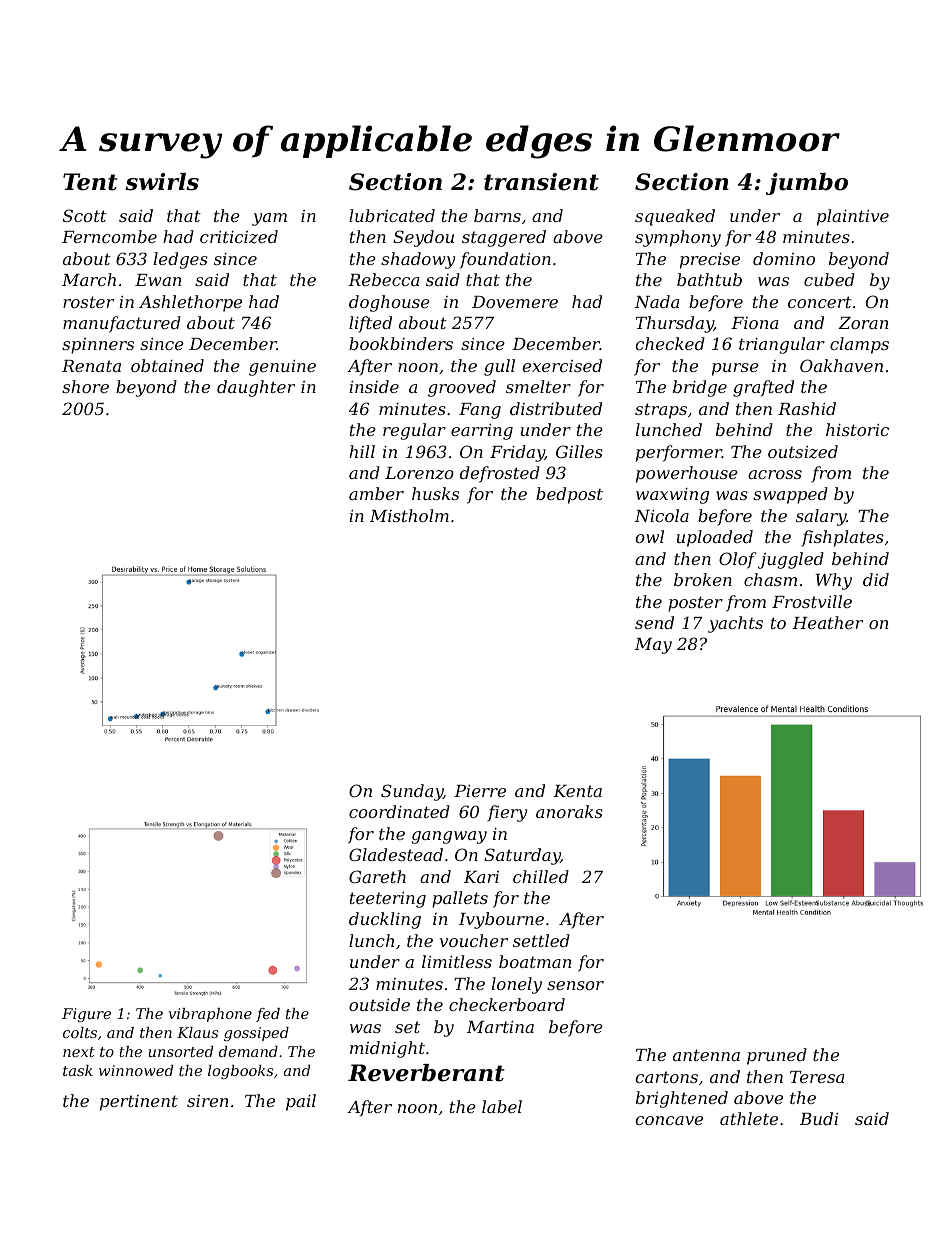 This screenshot has height=1233, width=952. I want to click on jumbo, so click(807, 184).
